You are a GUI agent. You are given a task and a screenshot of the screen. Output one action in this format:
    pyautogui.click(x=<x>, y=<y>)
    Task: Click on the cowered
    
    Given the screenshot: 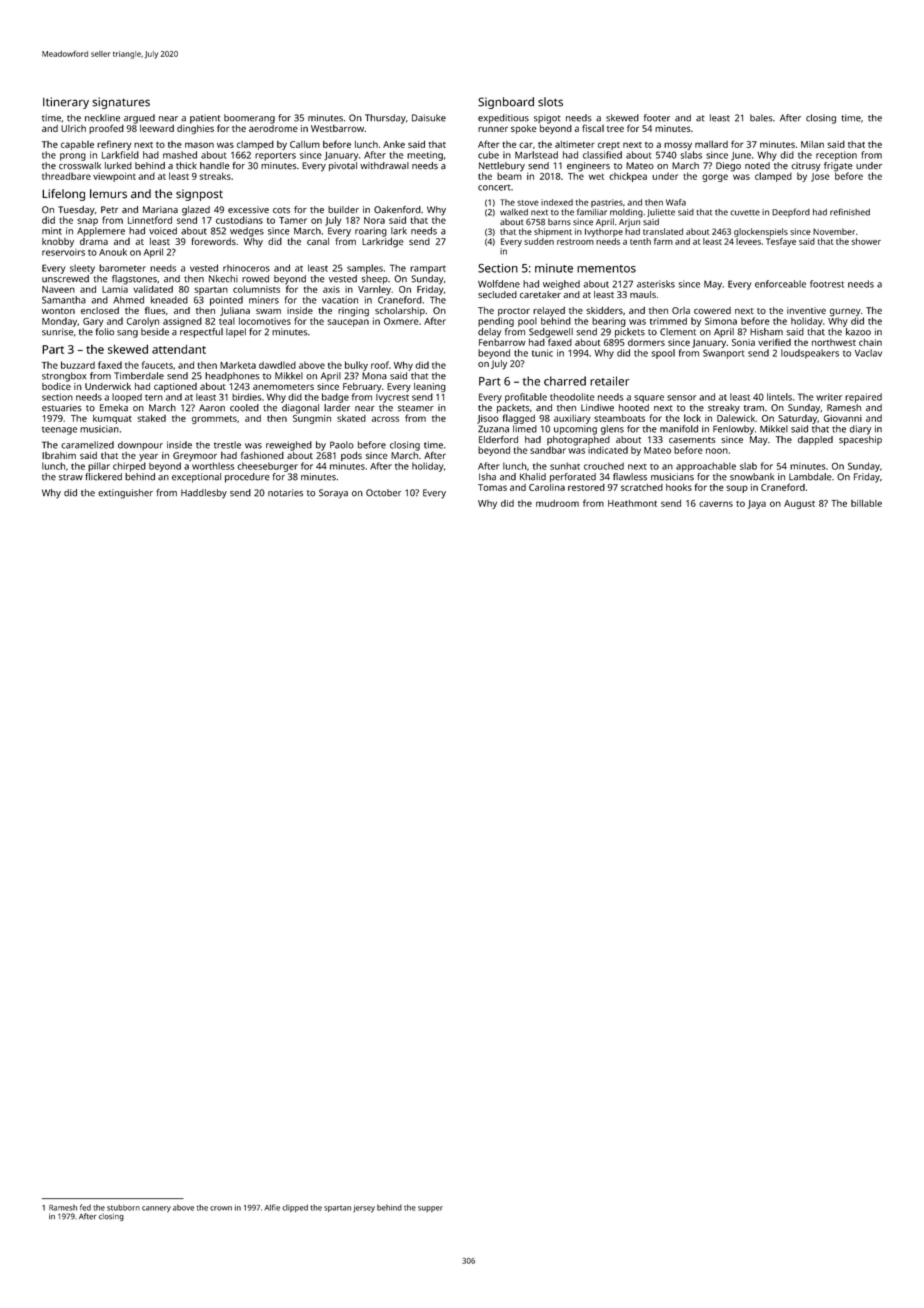 What is the action you would take?
    pyautogui.click(x=712, y=310)
